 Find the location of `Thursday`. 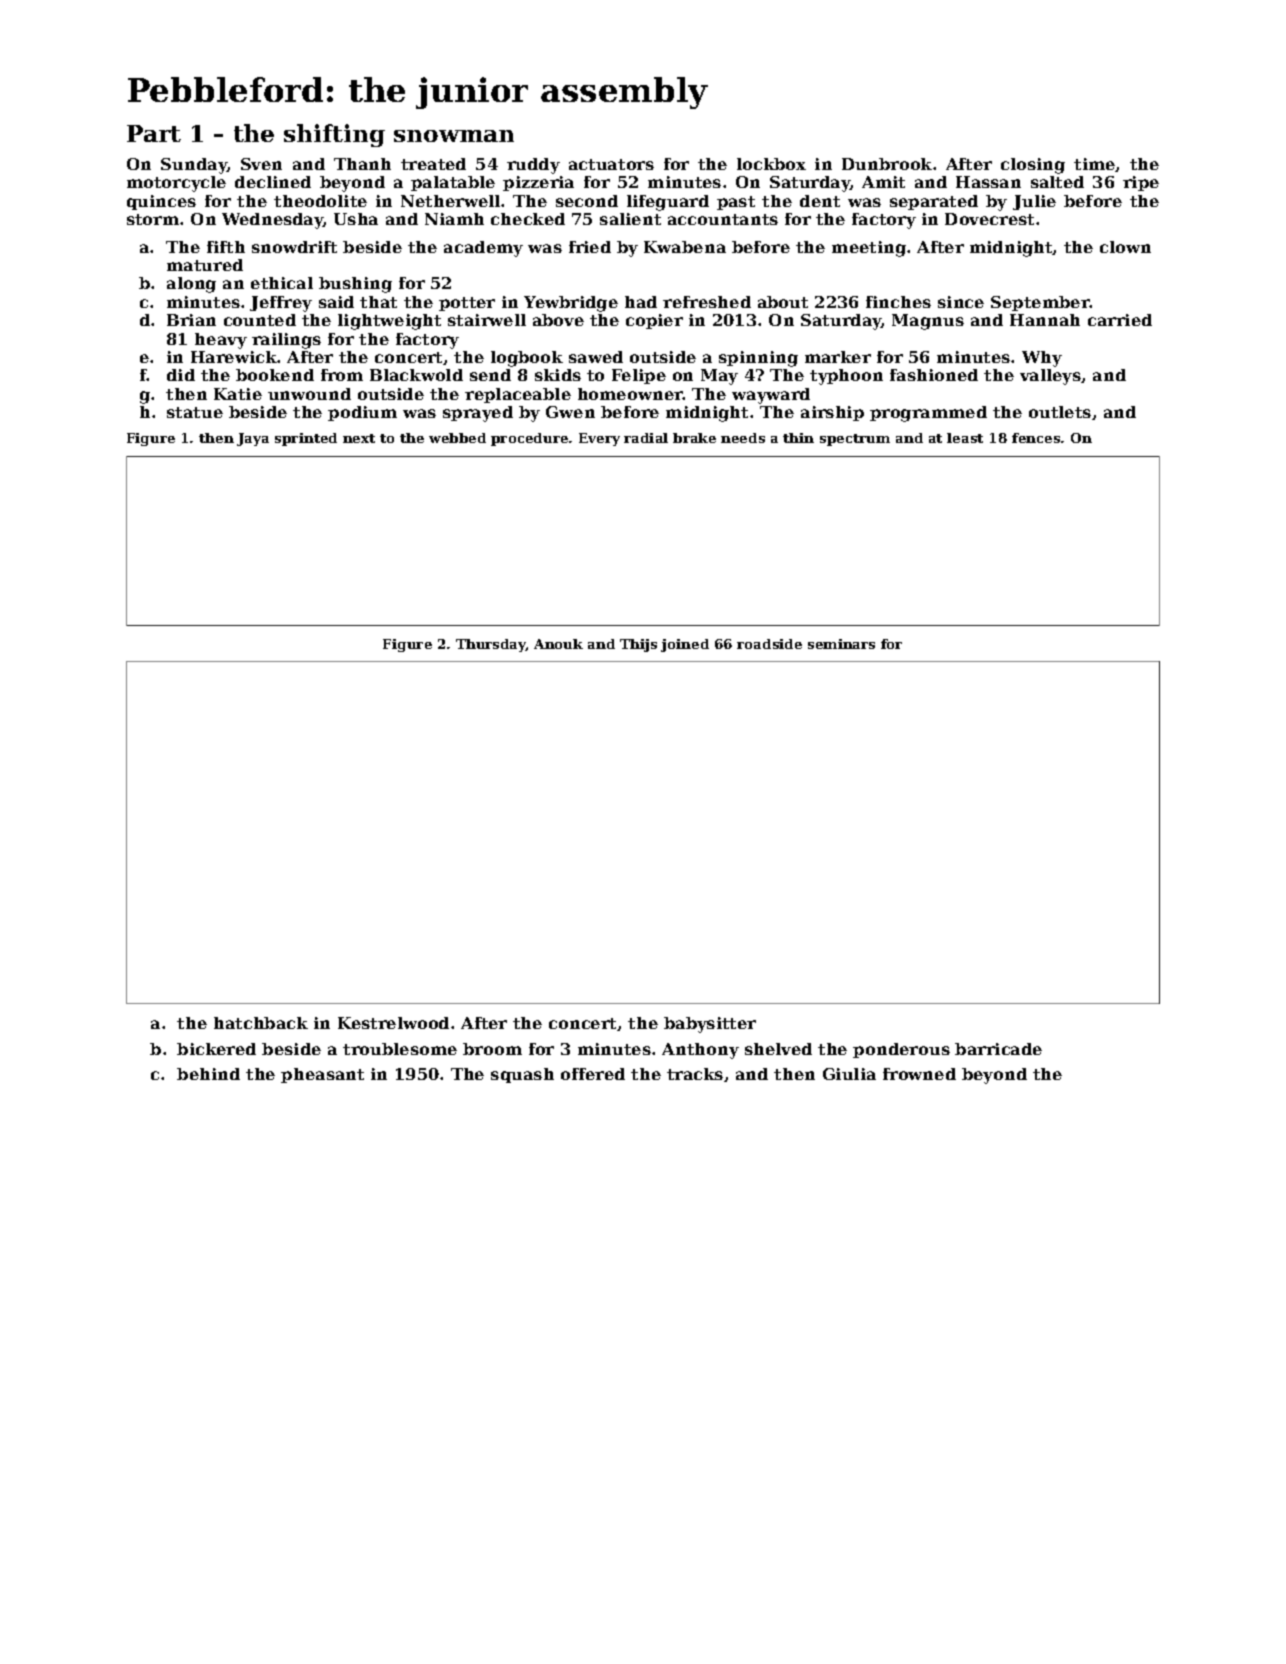

Thursday is located at coordinates (491, 645).
